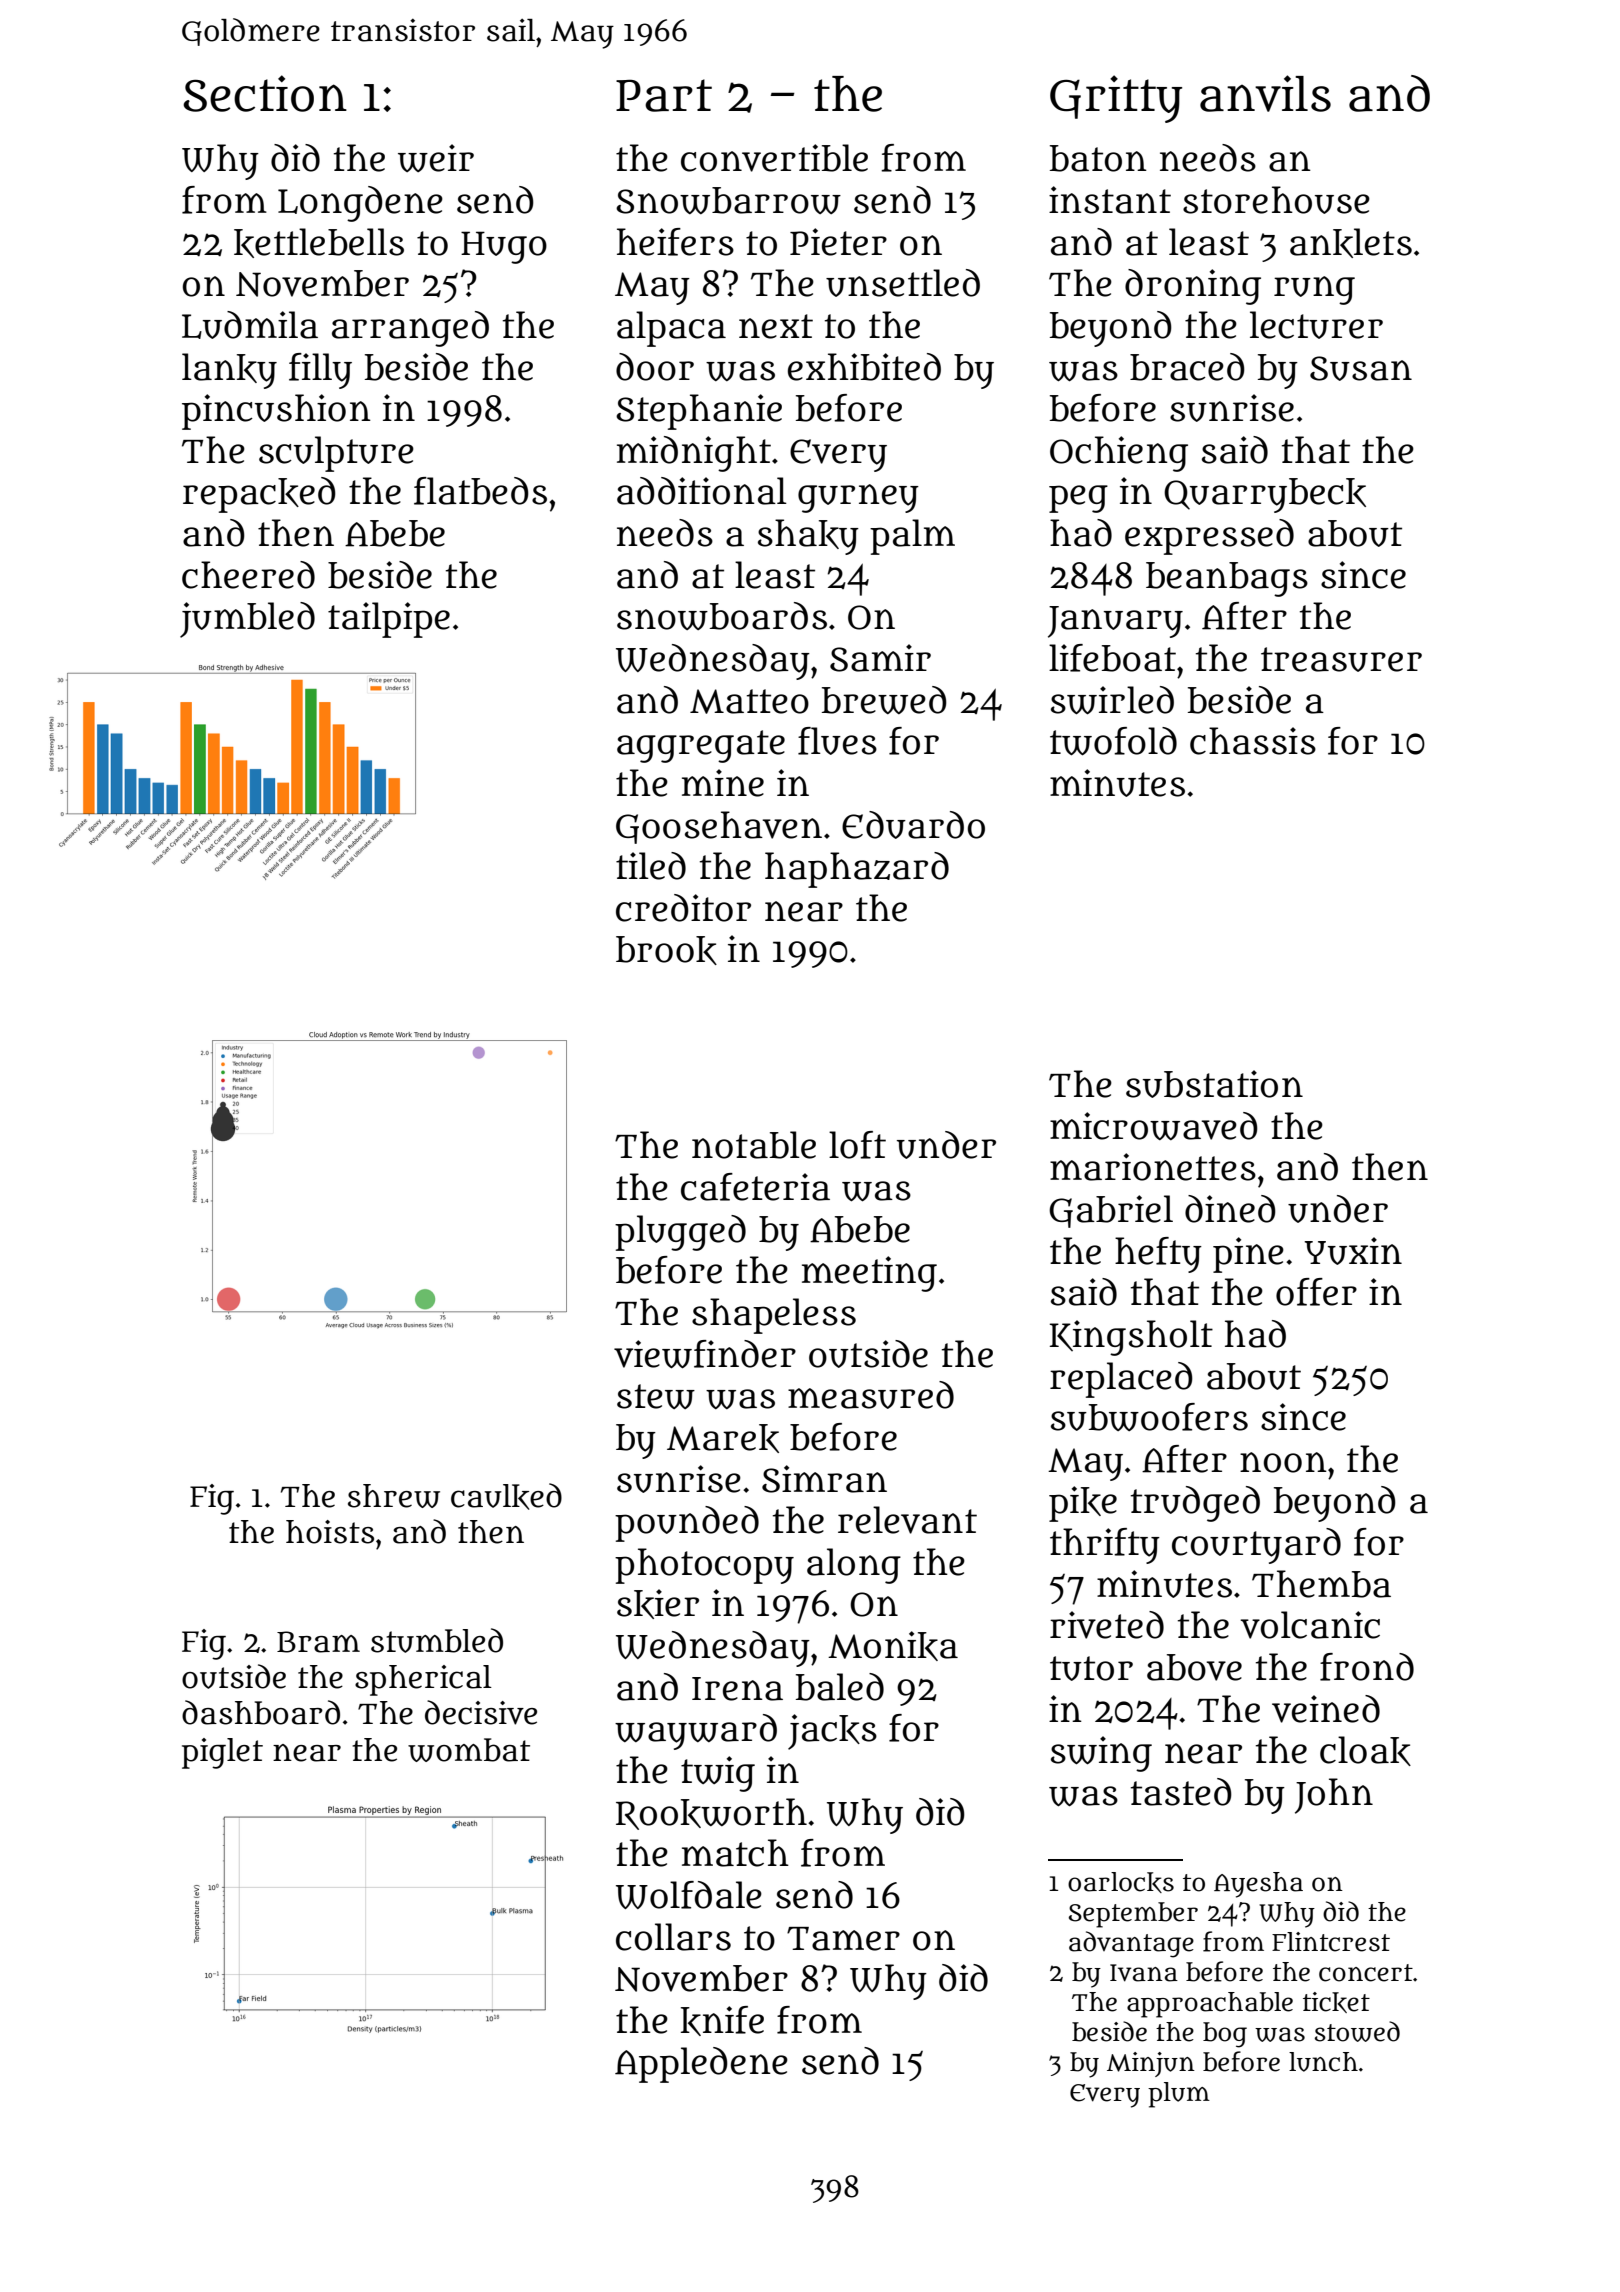  What do you see at coordinates (250, 325) in the image?
I see `Ludmila` at bounding box center [250, 325].
